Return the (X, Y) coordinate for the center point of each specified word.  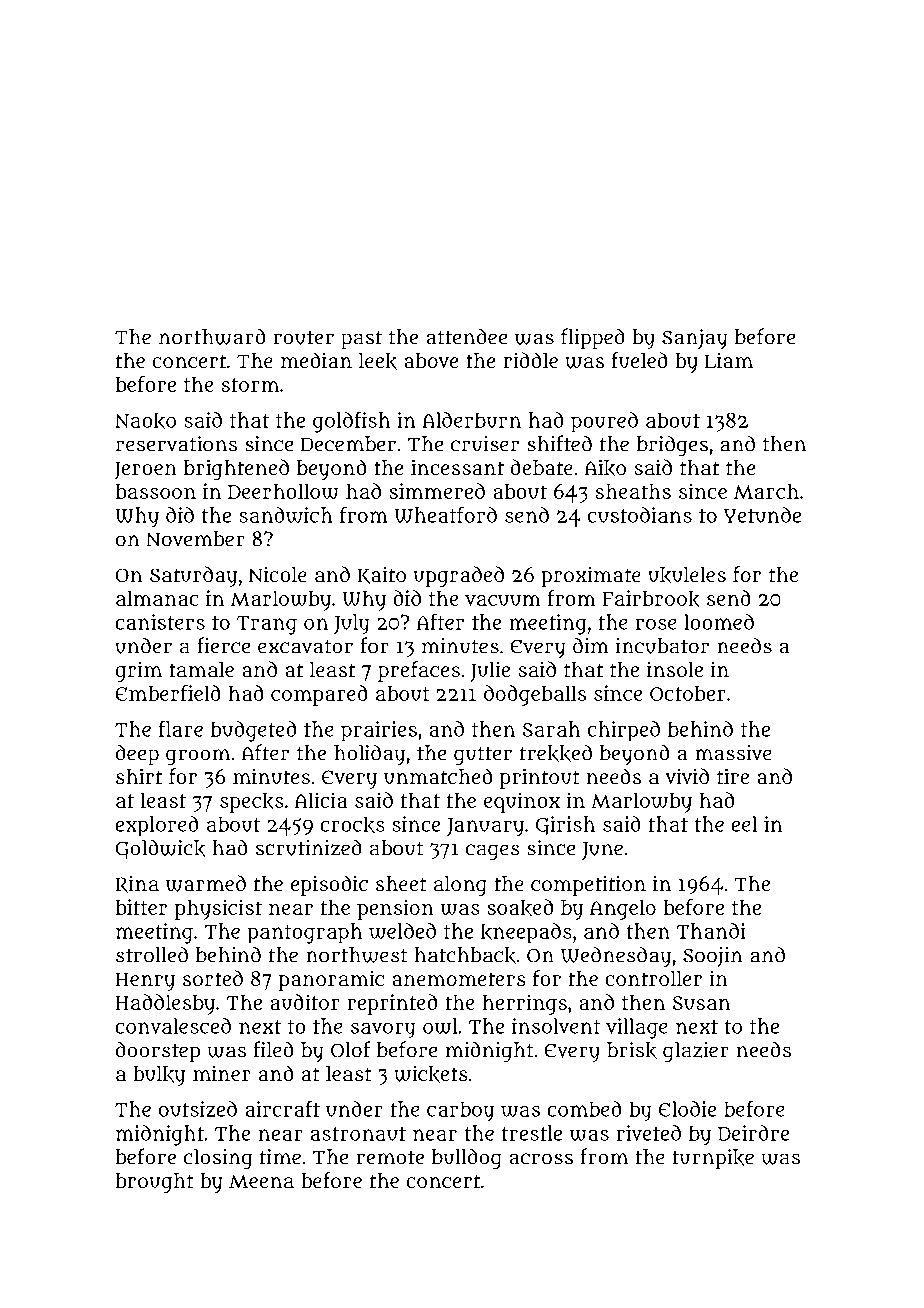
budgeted (253, 731)
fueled (639, 360)
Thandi (711, 931)
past (361, 340)
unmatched (438, 776)
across (541, 1159)
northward (212, 336)
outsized (198, 1109)
